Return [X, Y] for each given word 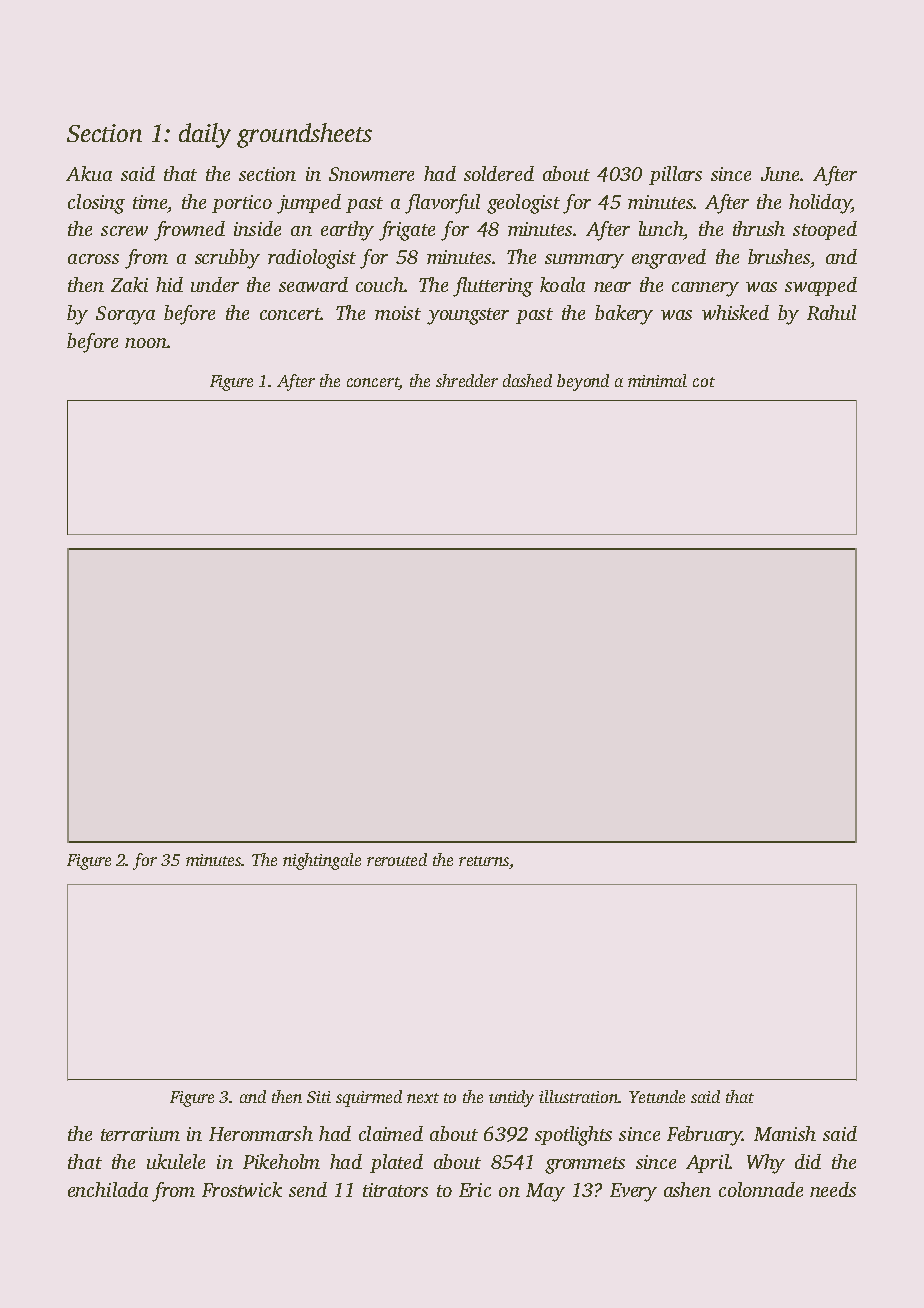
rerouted [397, 859]
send [308, 1189]
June [780, 174]
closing [96, 204]
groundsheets [304, 135]
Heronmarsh [261, 1133]
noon [146, 343]
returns [484, 861]
